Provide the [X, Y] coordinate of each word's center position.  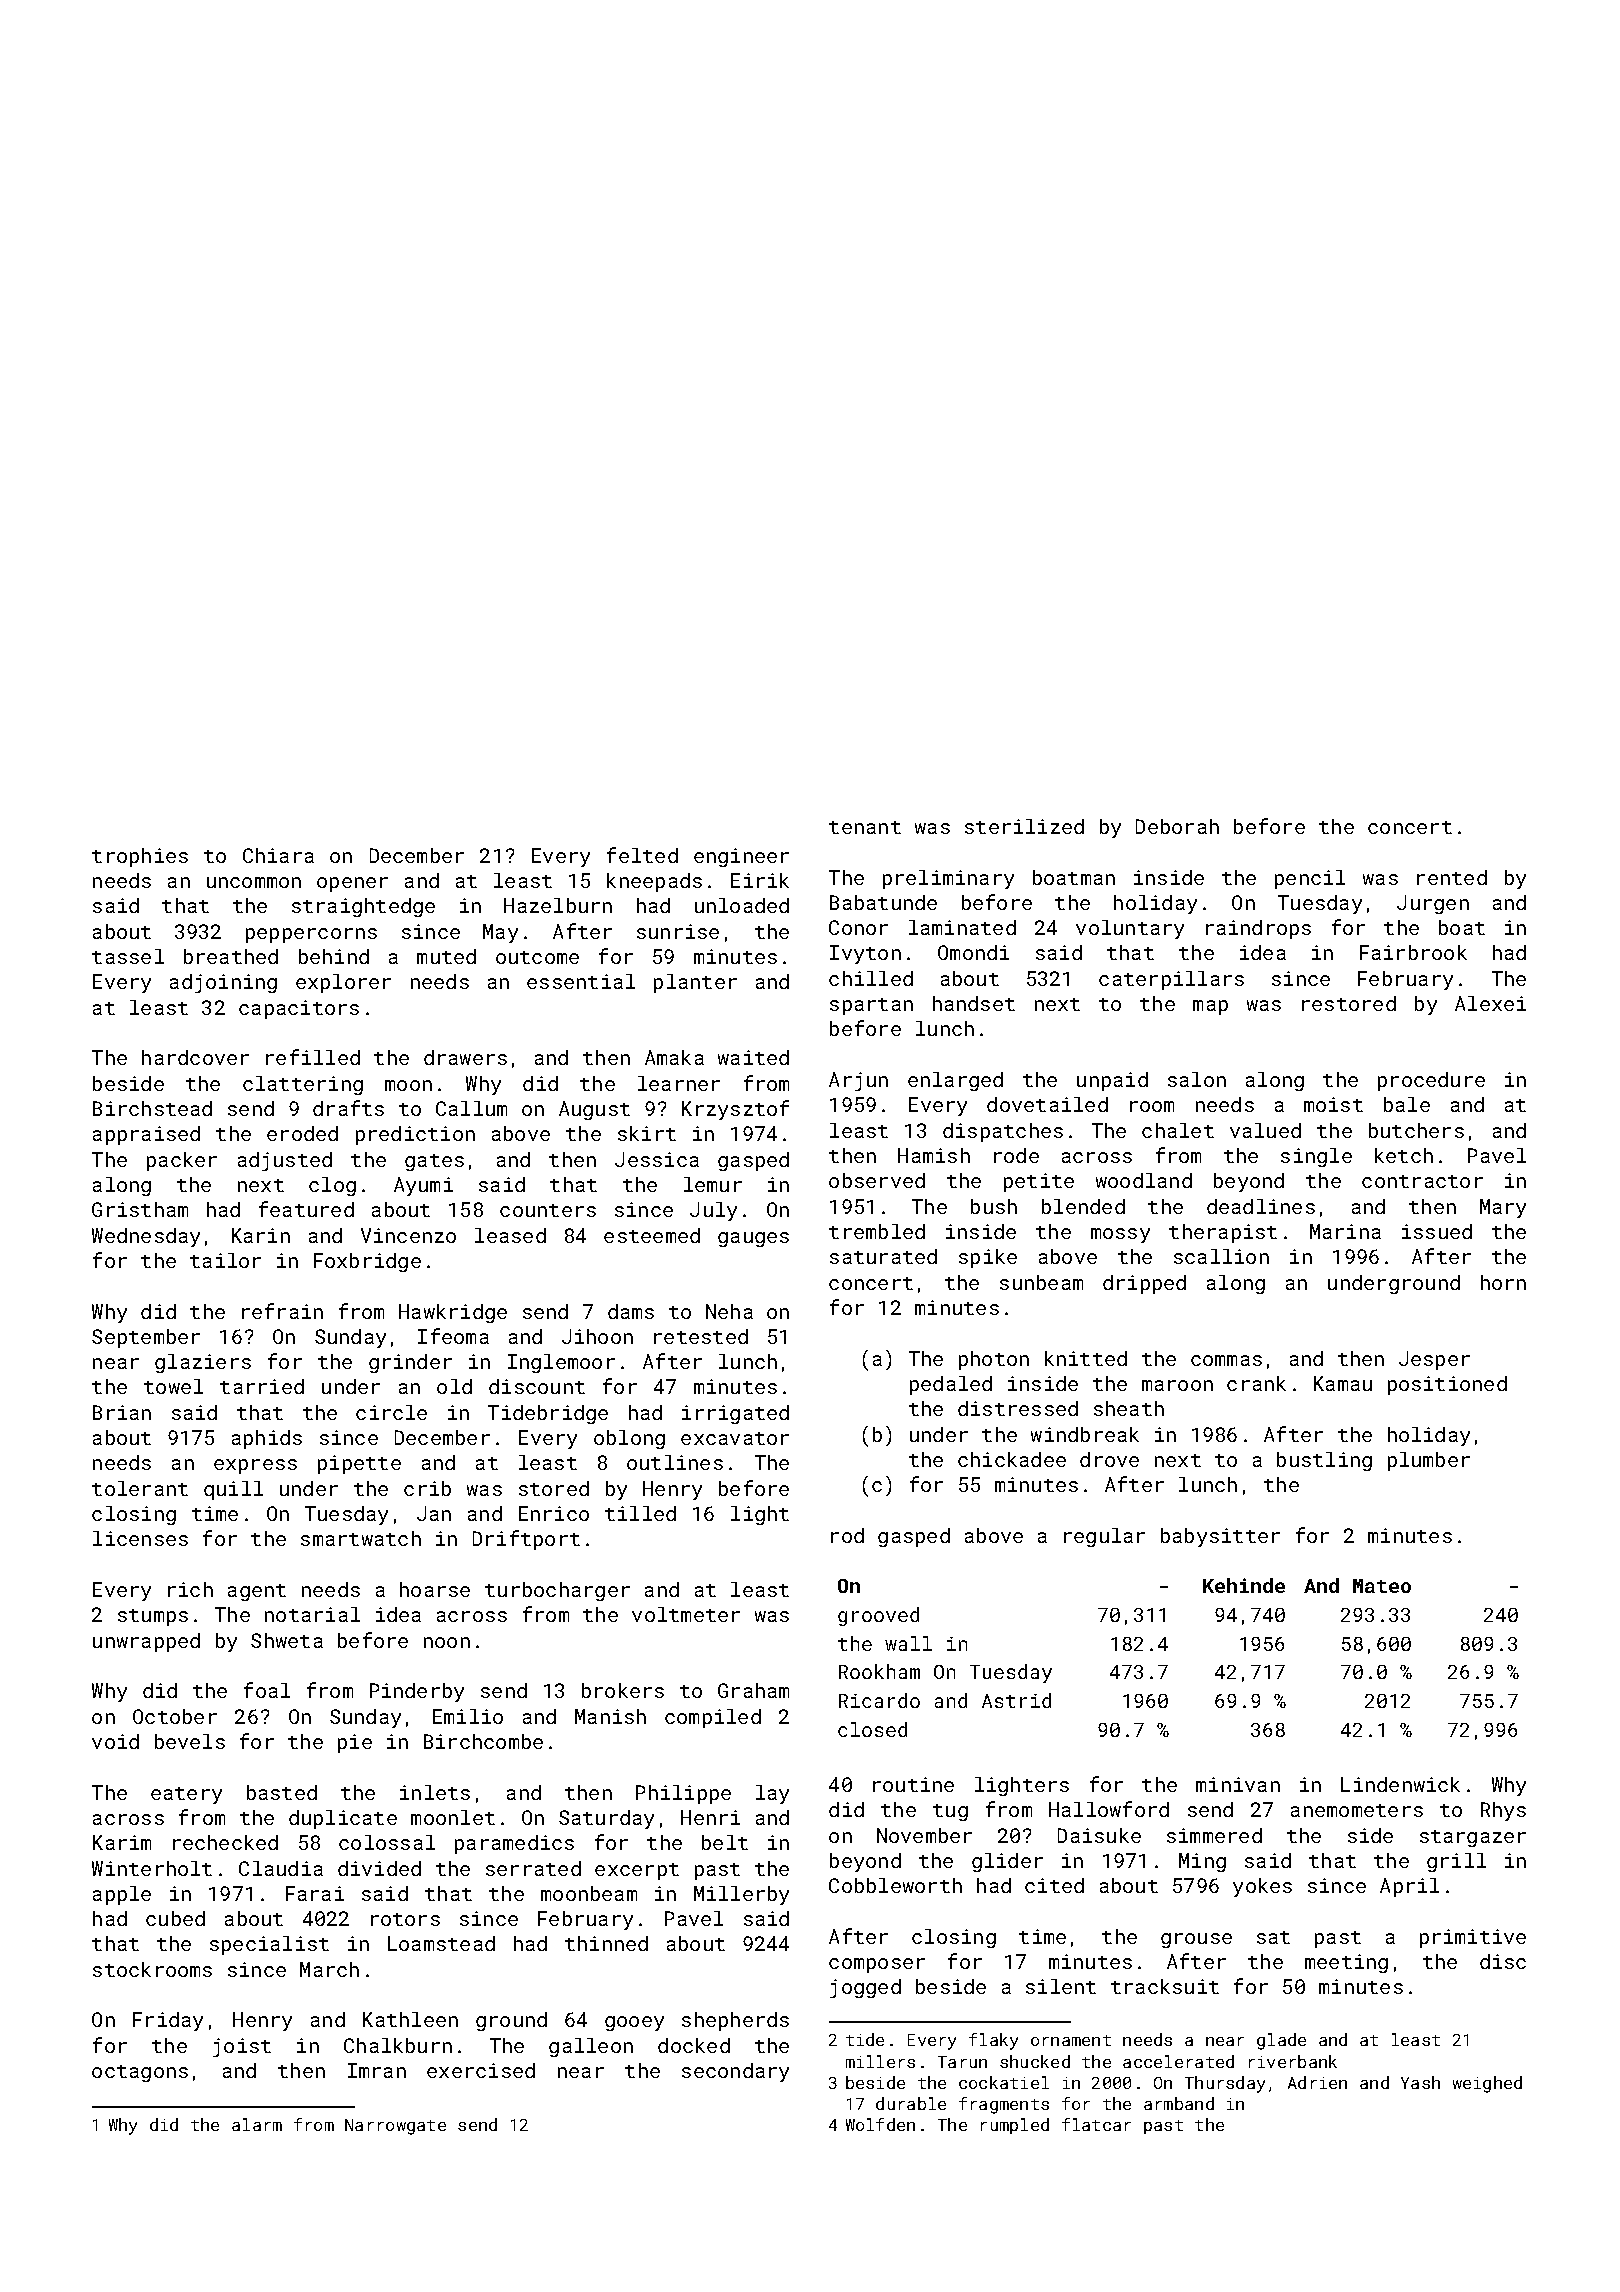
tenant [865, 827]
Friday [168, 2021]
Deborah [1177, 826]
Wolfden [880, 2124]
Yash [1420, 2082]
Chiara [278, 855]
